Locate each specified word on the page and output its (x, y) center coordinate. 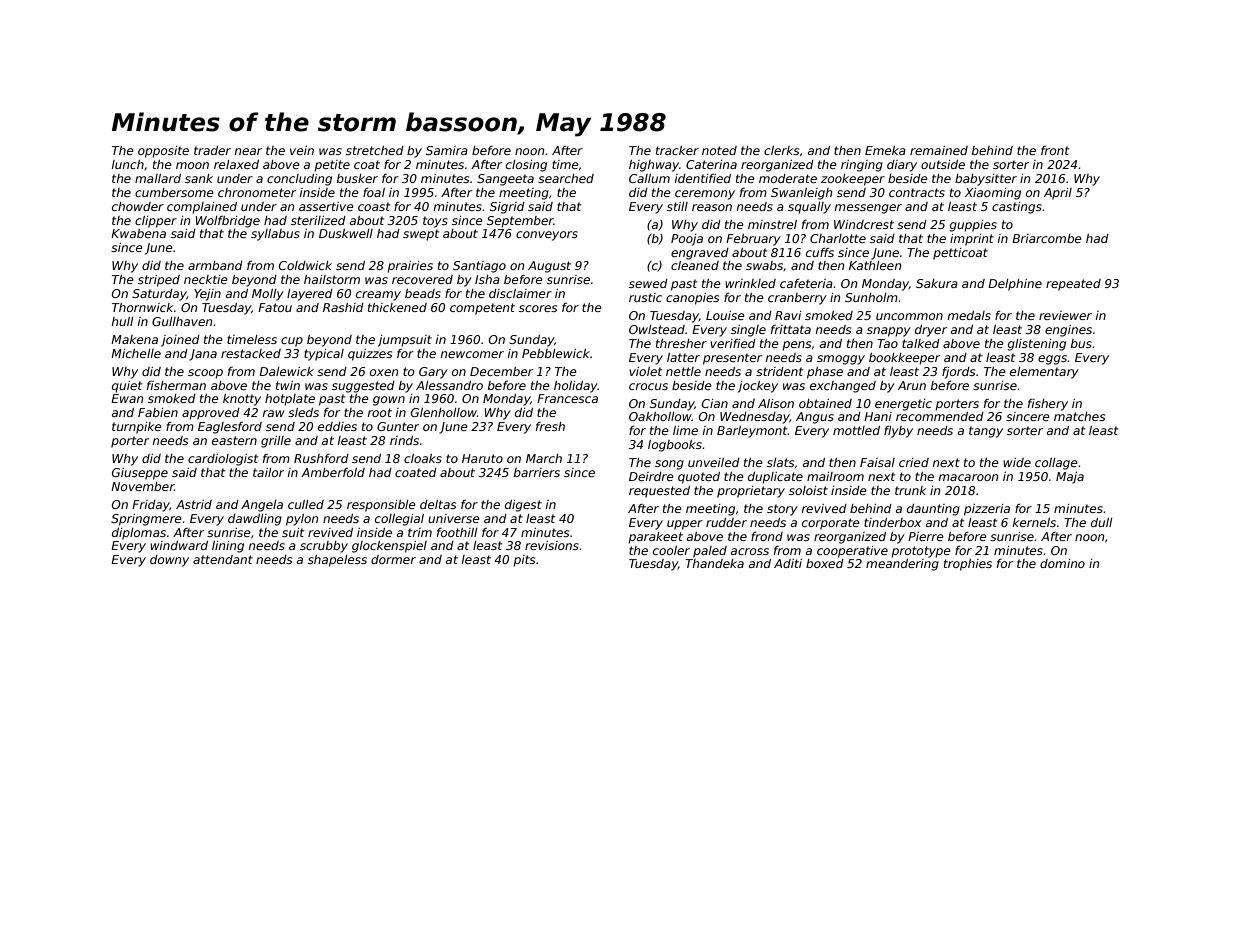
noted (719, 150)
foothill (457, 532)
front (1055, 150)
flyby (898, 431)
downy (169, 561)
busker (357, 178)
